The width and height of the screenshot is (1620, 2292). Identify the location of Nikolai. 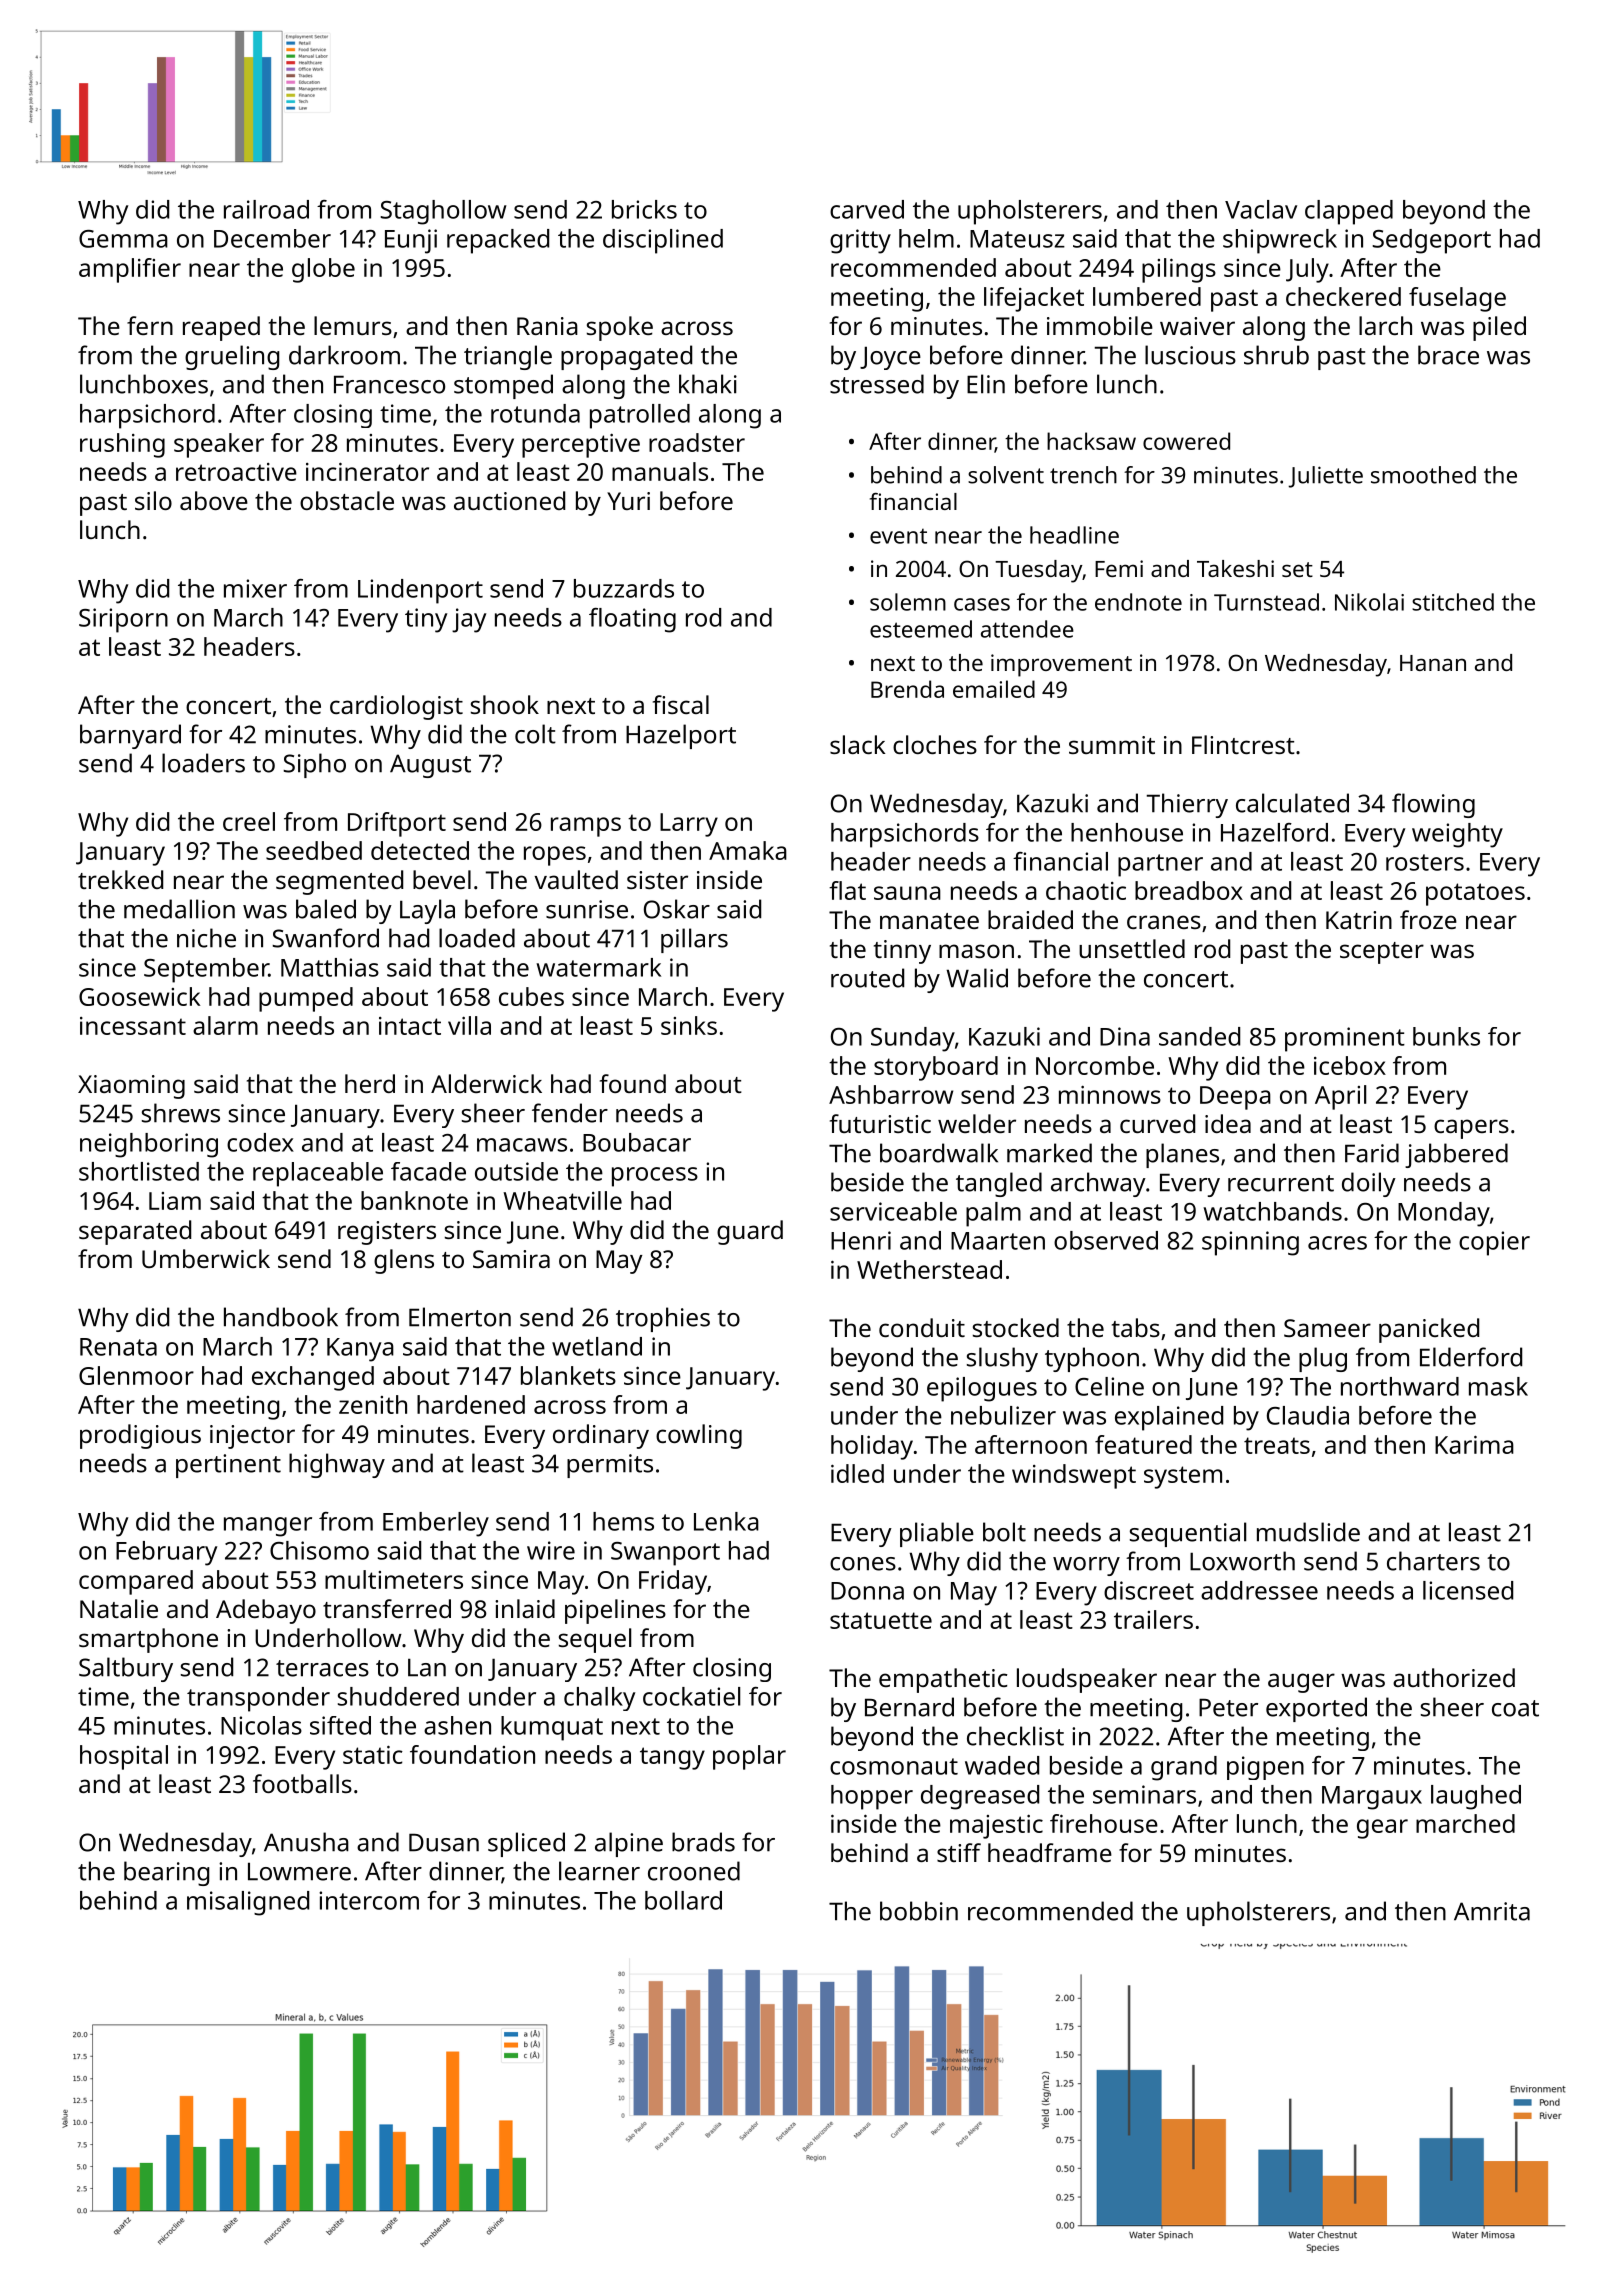
(1369, 602).
